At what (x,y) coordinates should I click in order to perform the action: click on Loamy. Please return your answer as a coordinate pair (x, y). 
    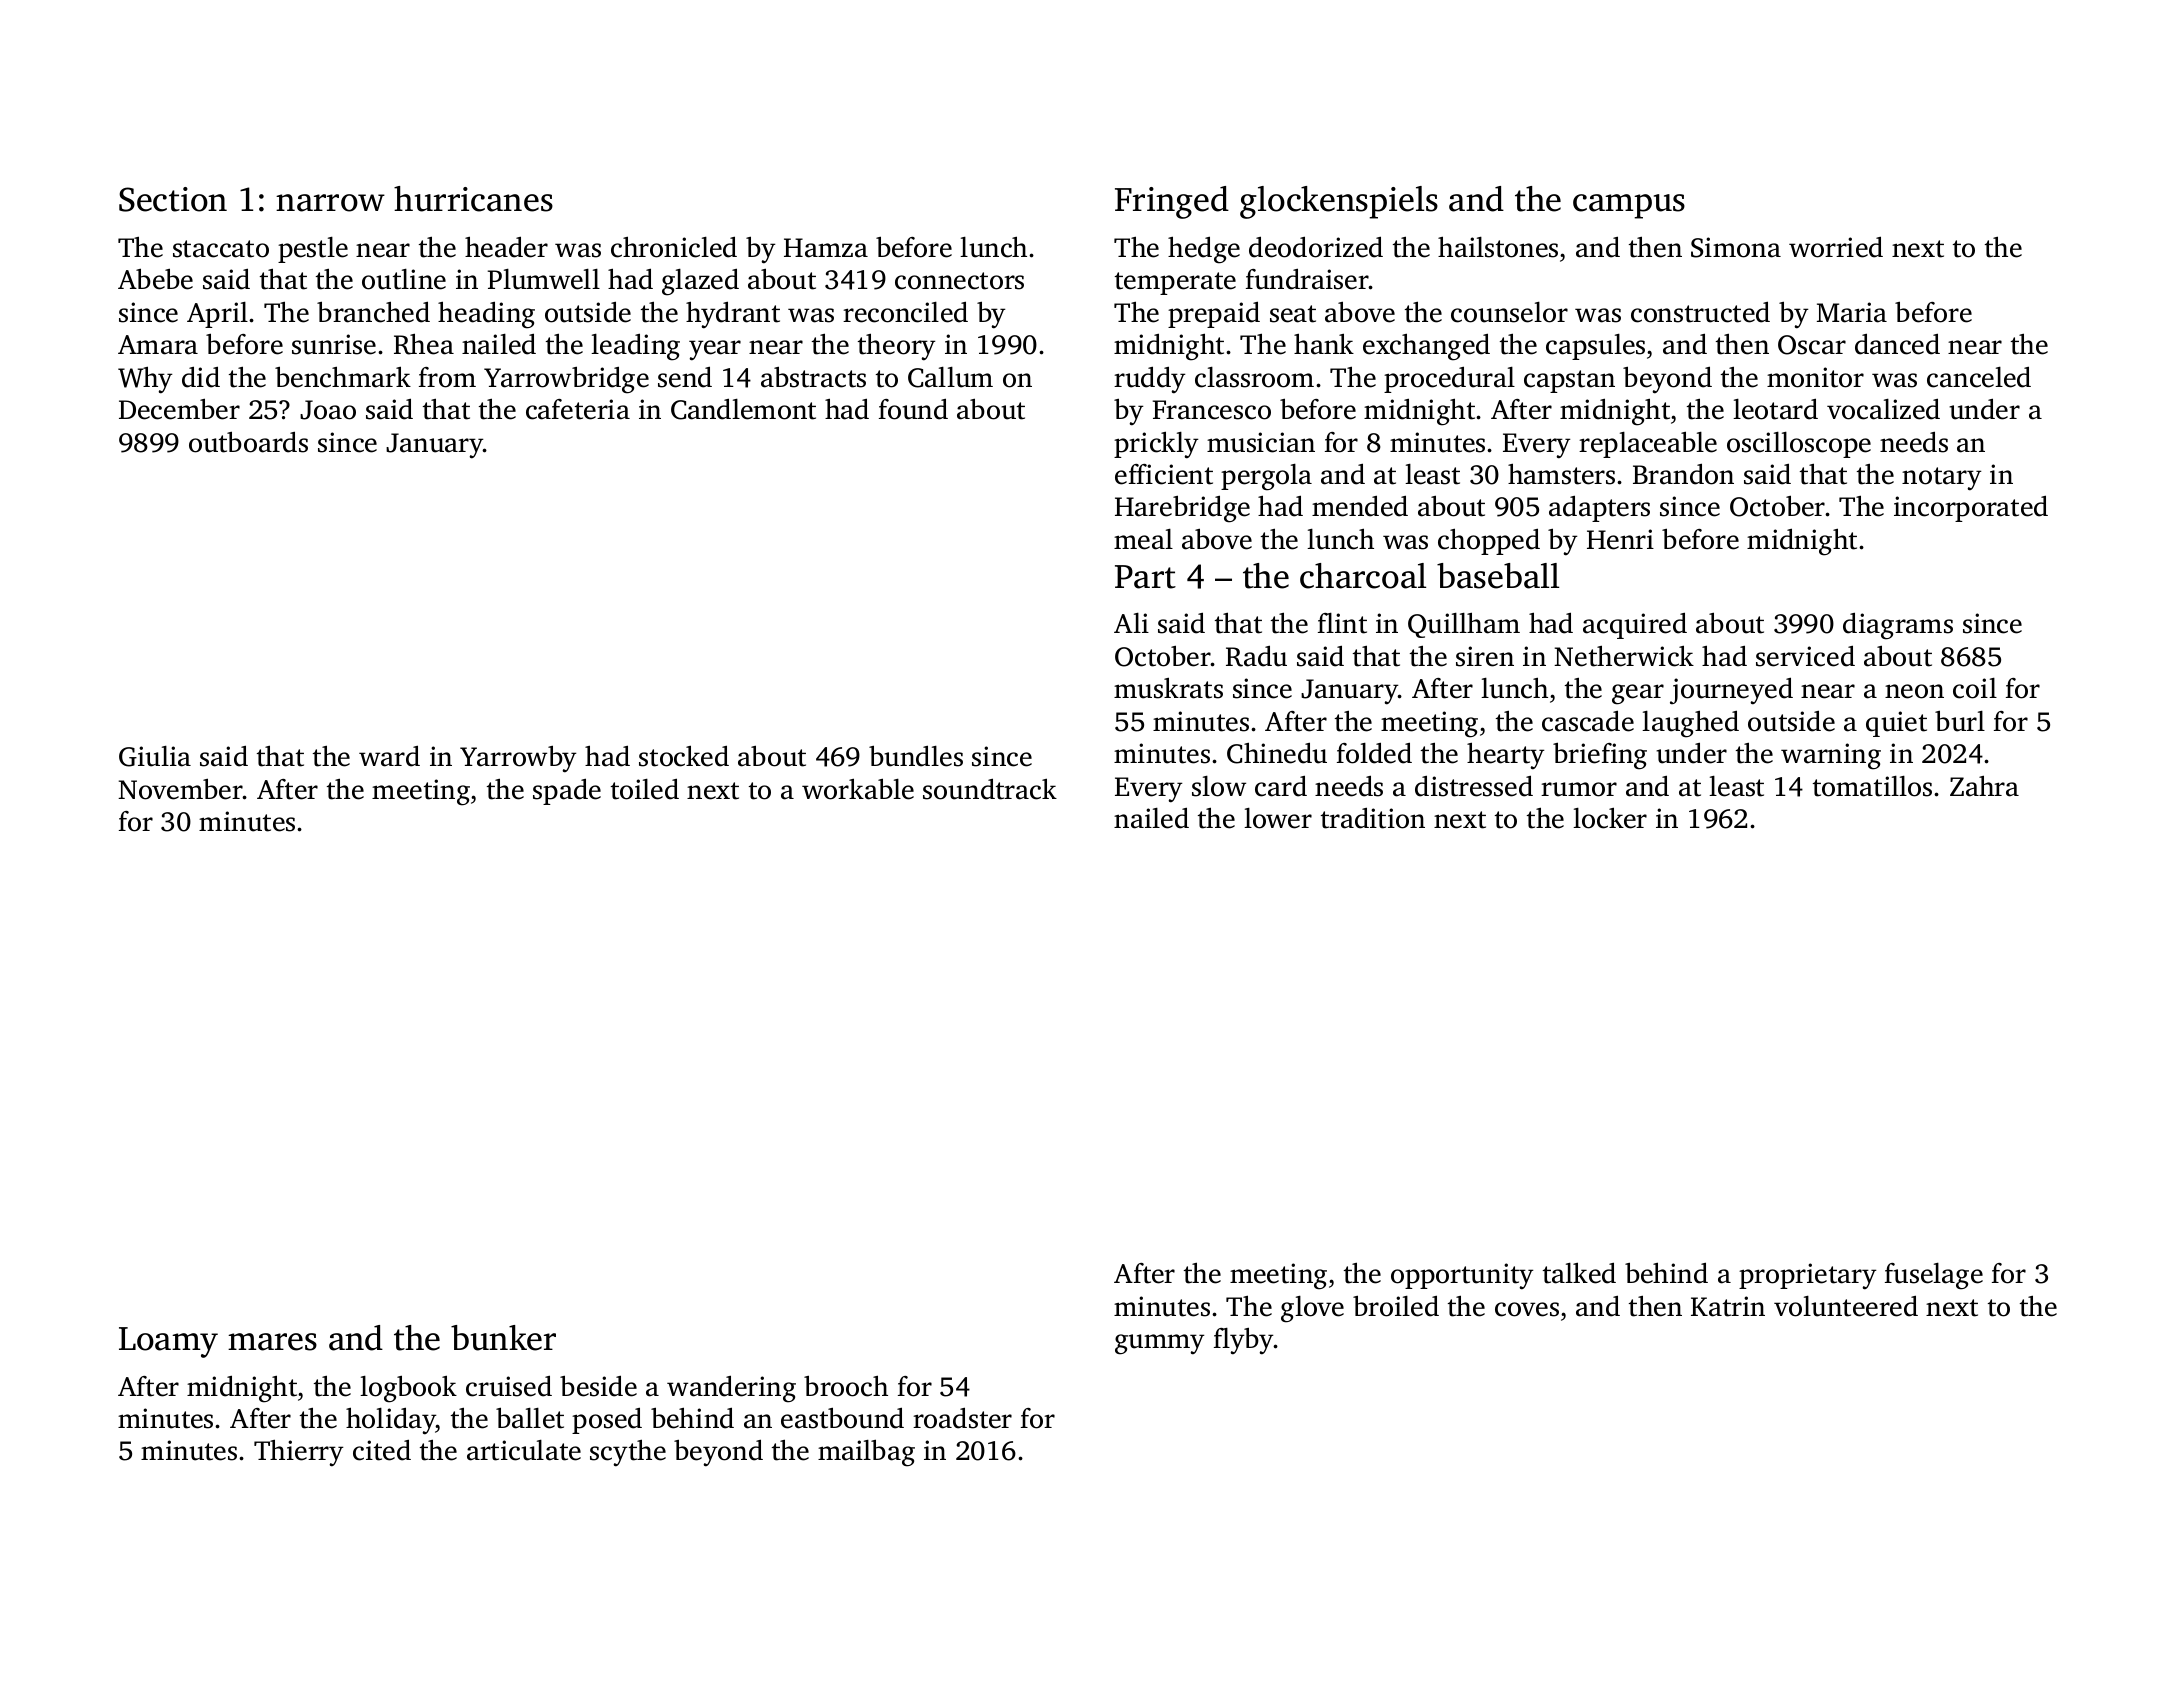
    Looking at the image, I should click on (168, 1342).
